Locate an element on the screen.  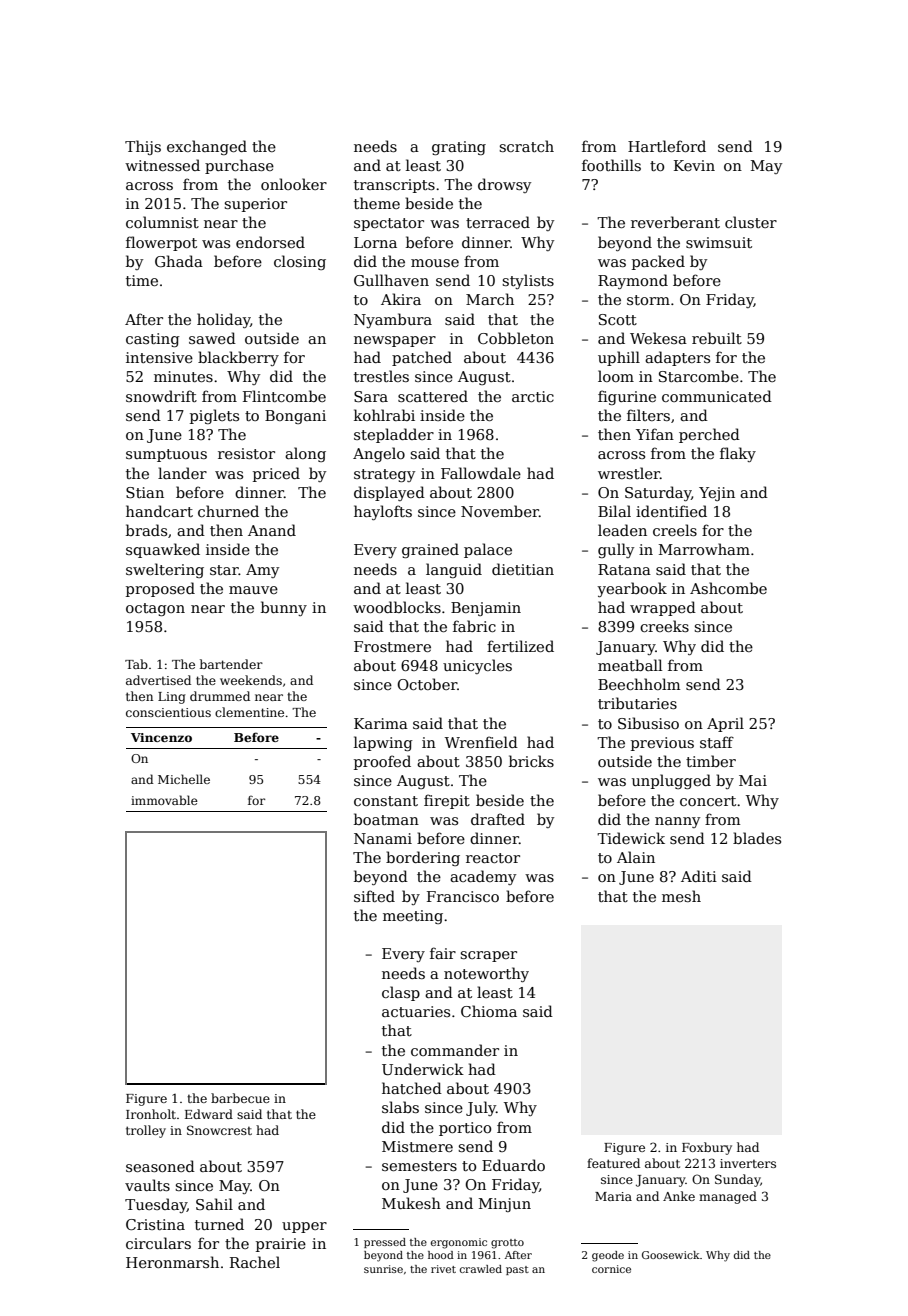
Raymond is located at coordinates (633, 281).
